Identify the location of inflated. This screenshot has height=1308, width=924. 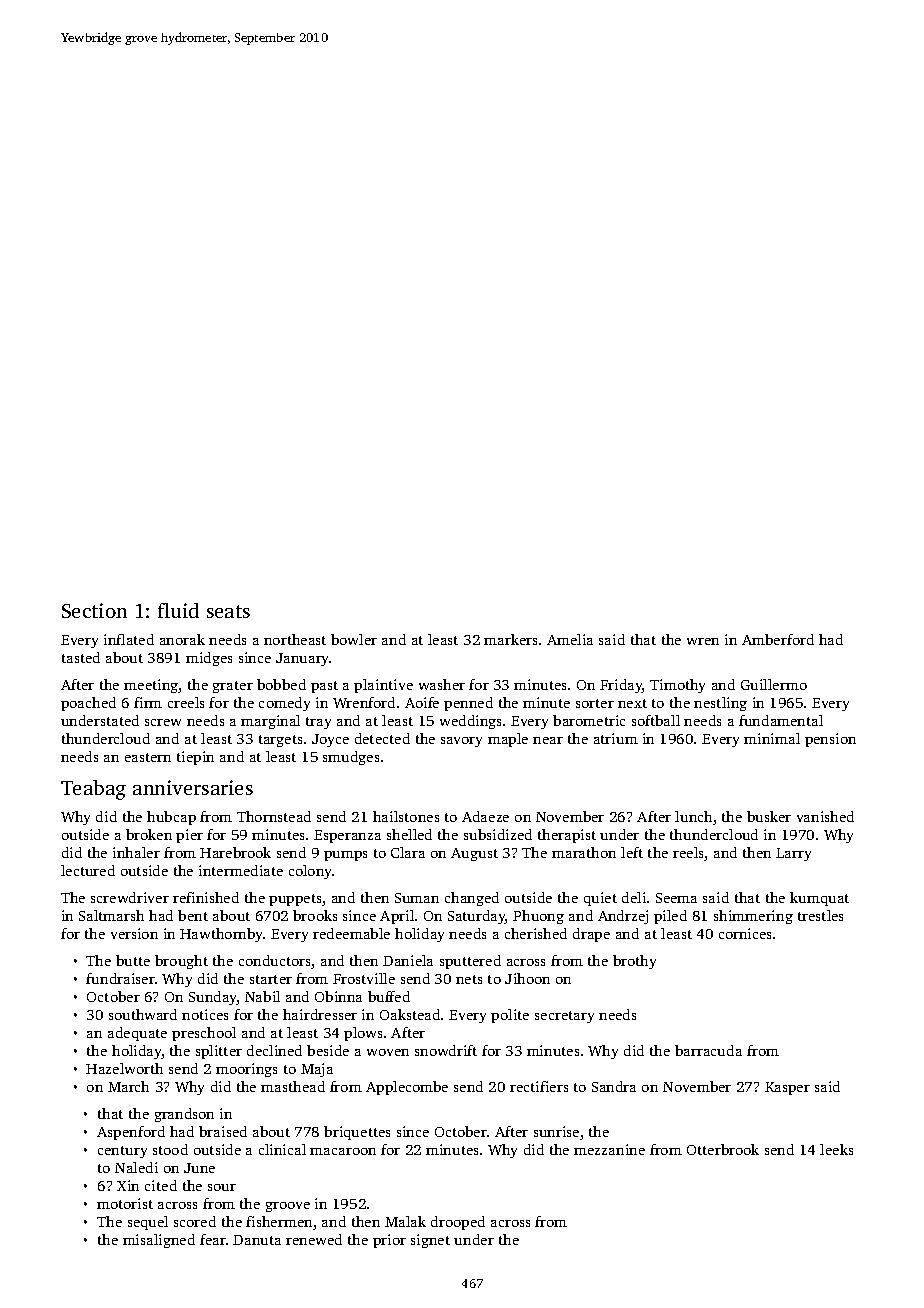
(129, 639).
